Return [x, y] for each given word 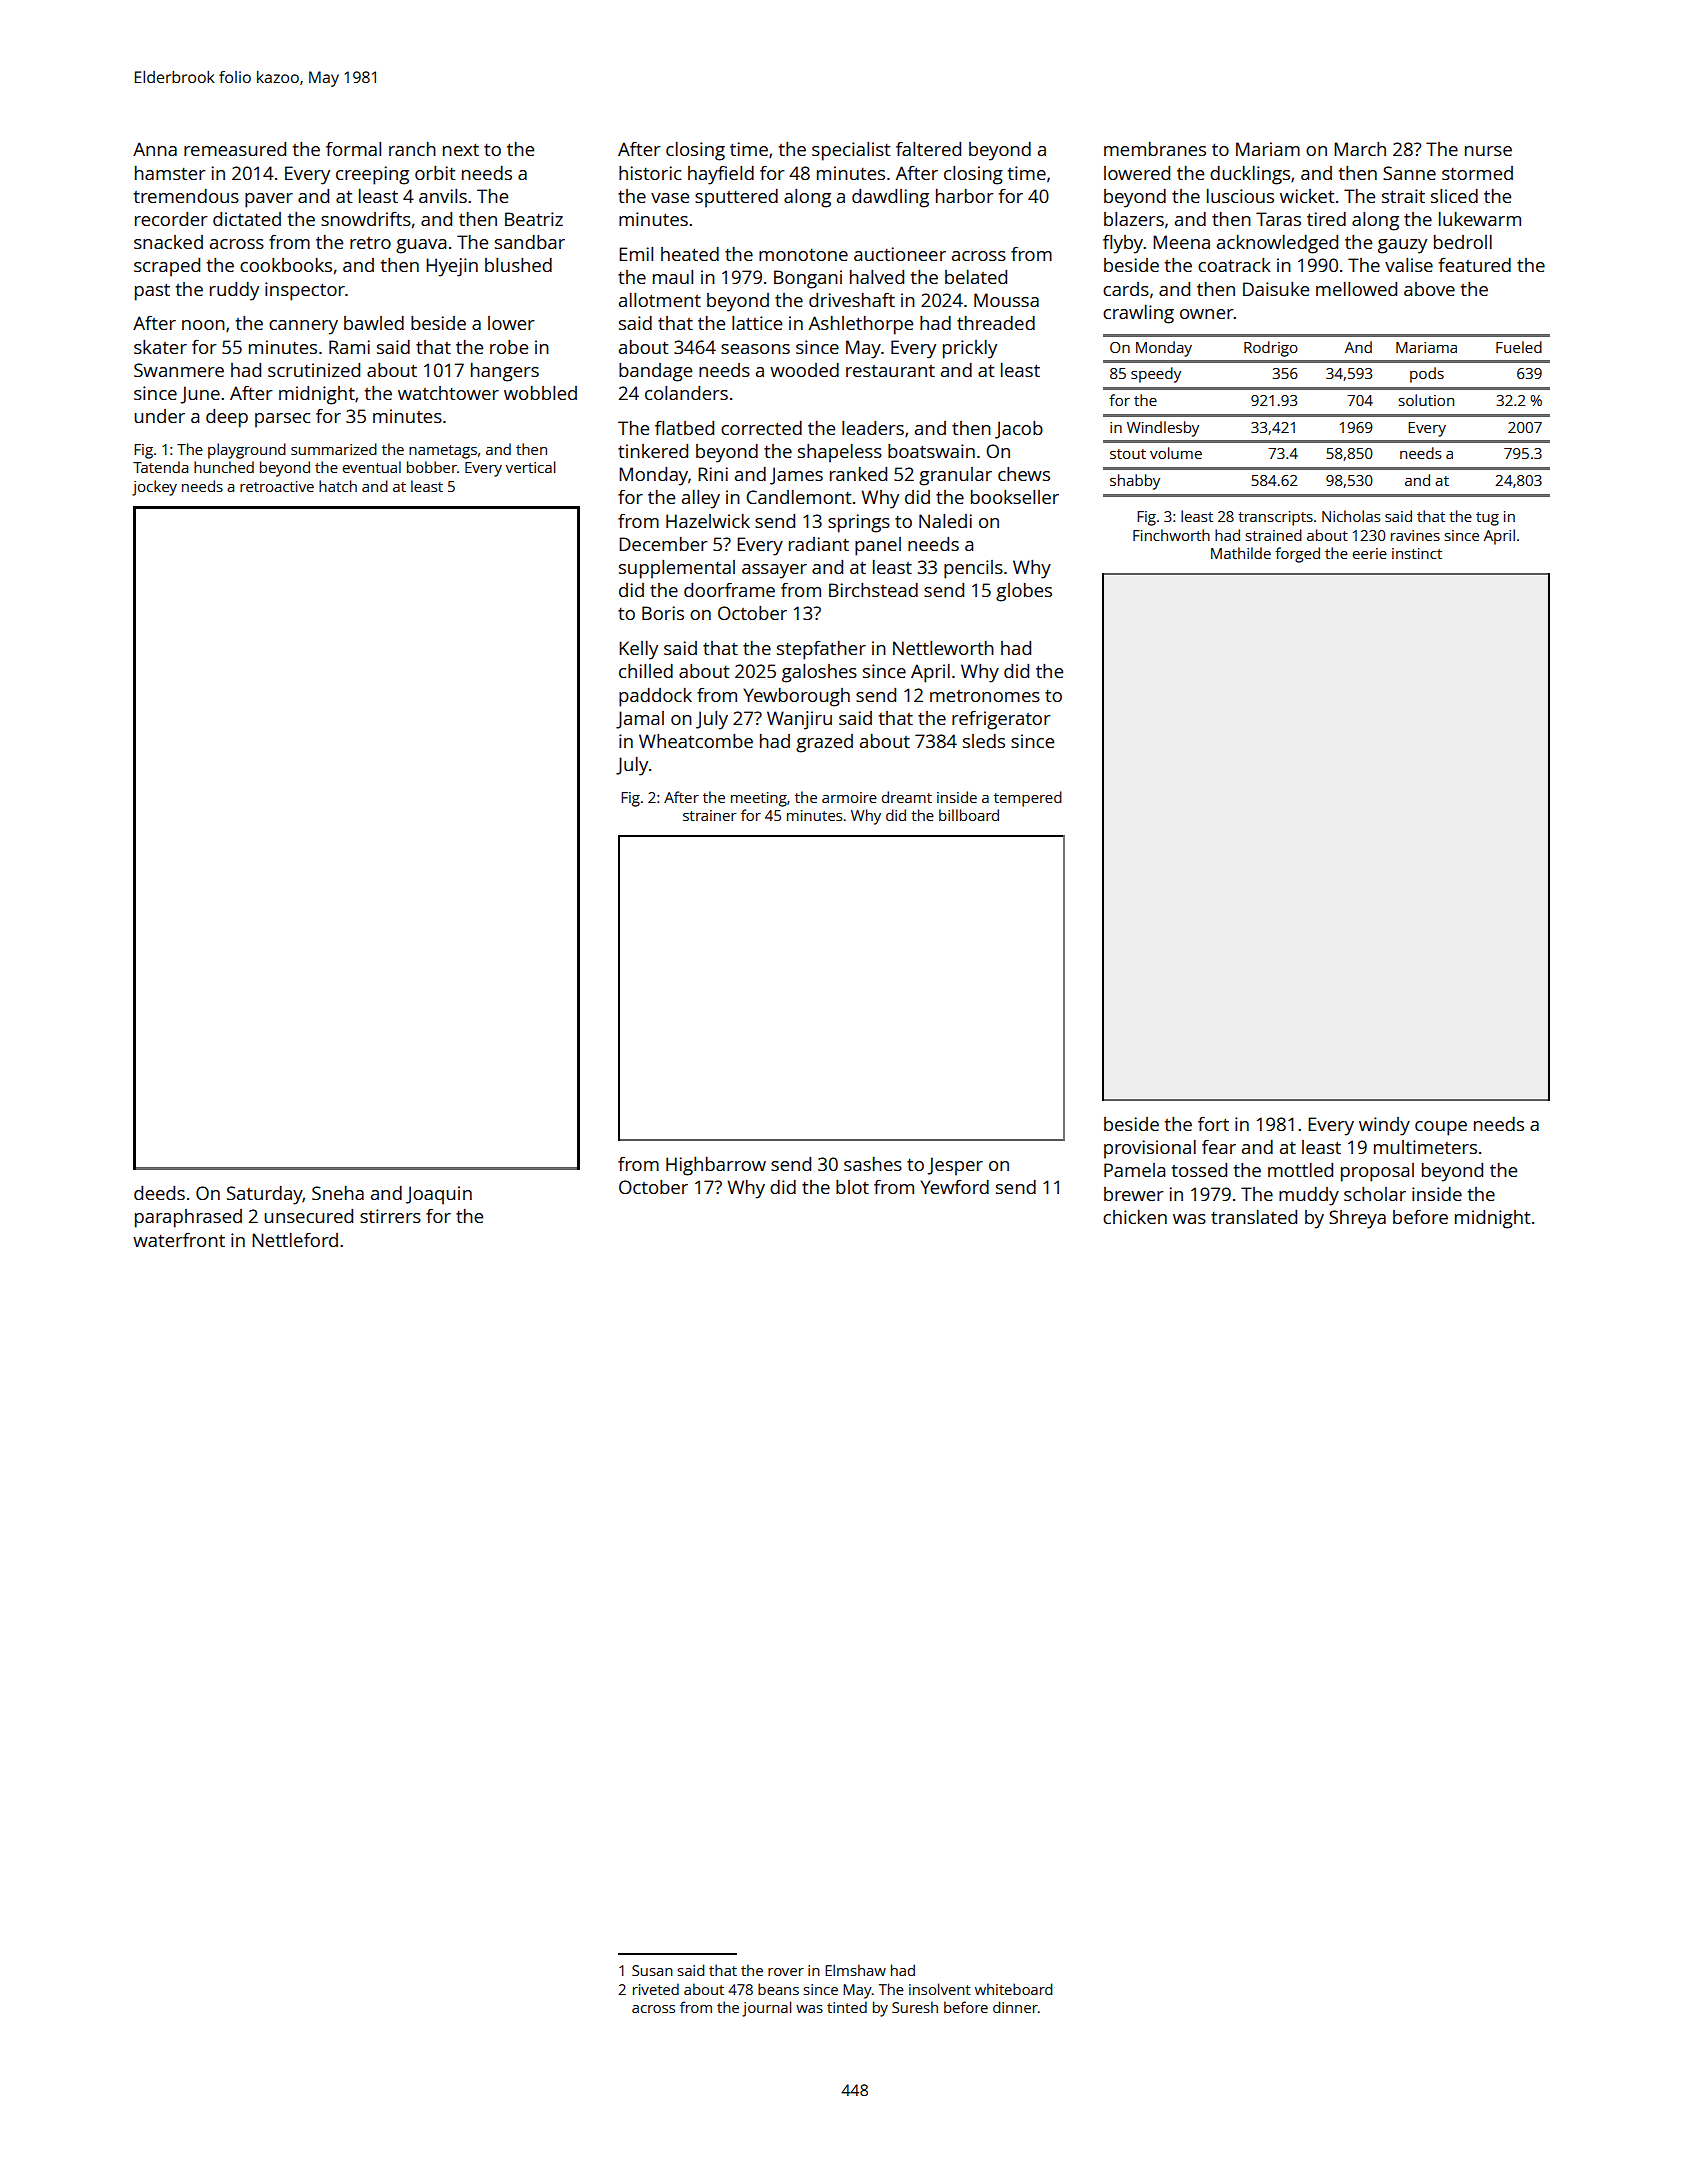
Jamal [640, 720]
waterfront [179, 1240]
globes [1024, 592]
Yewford [954, 1187]
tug [1487, 519]
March [1360, 149]
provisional [1150, 1149]
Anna [155, 149]
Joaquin [439, 1195]
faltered [928, 149]
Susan [652, 1970]
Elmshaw [855, 1970]
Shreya [1357, 1219]
